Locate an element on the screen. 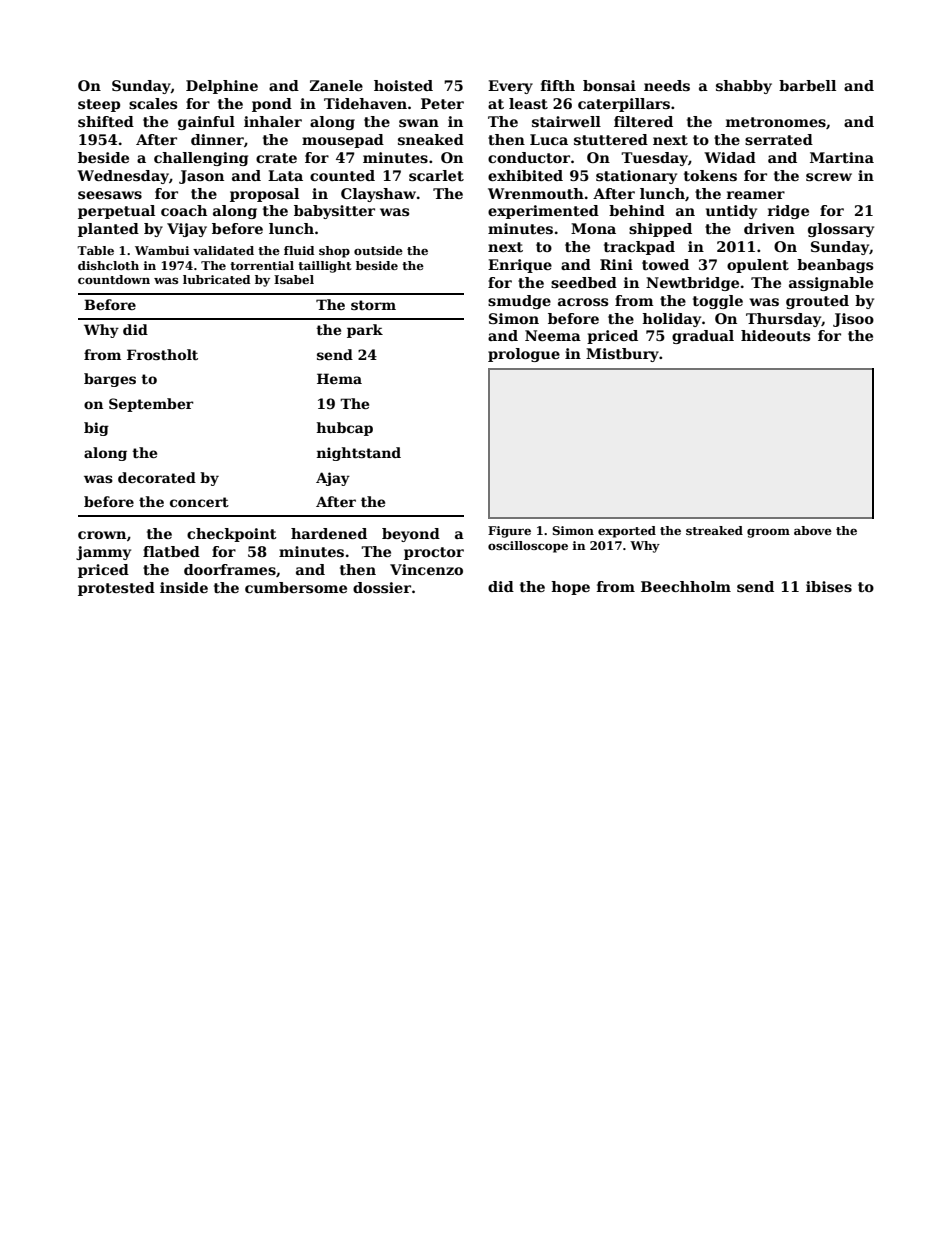  hardened is located at coordinates (329, 533).
